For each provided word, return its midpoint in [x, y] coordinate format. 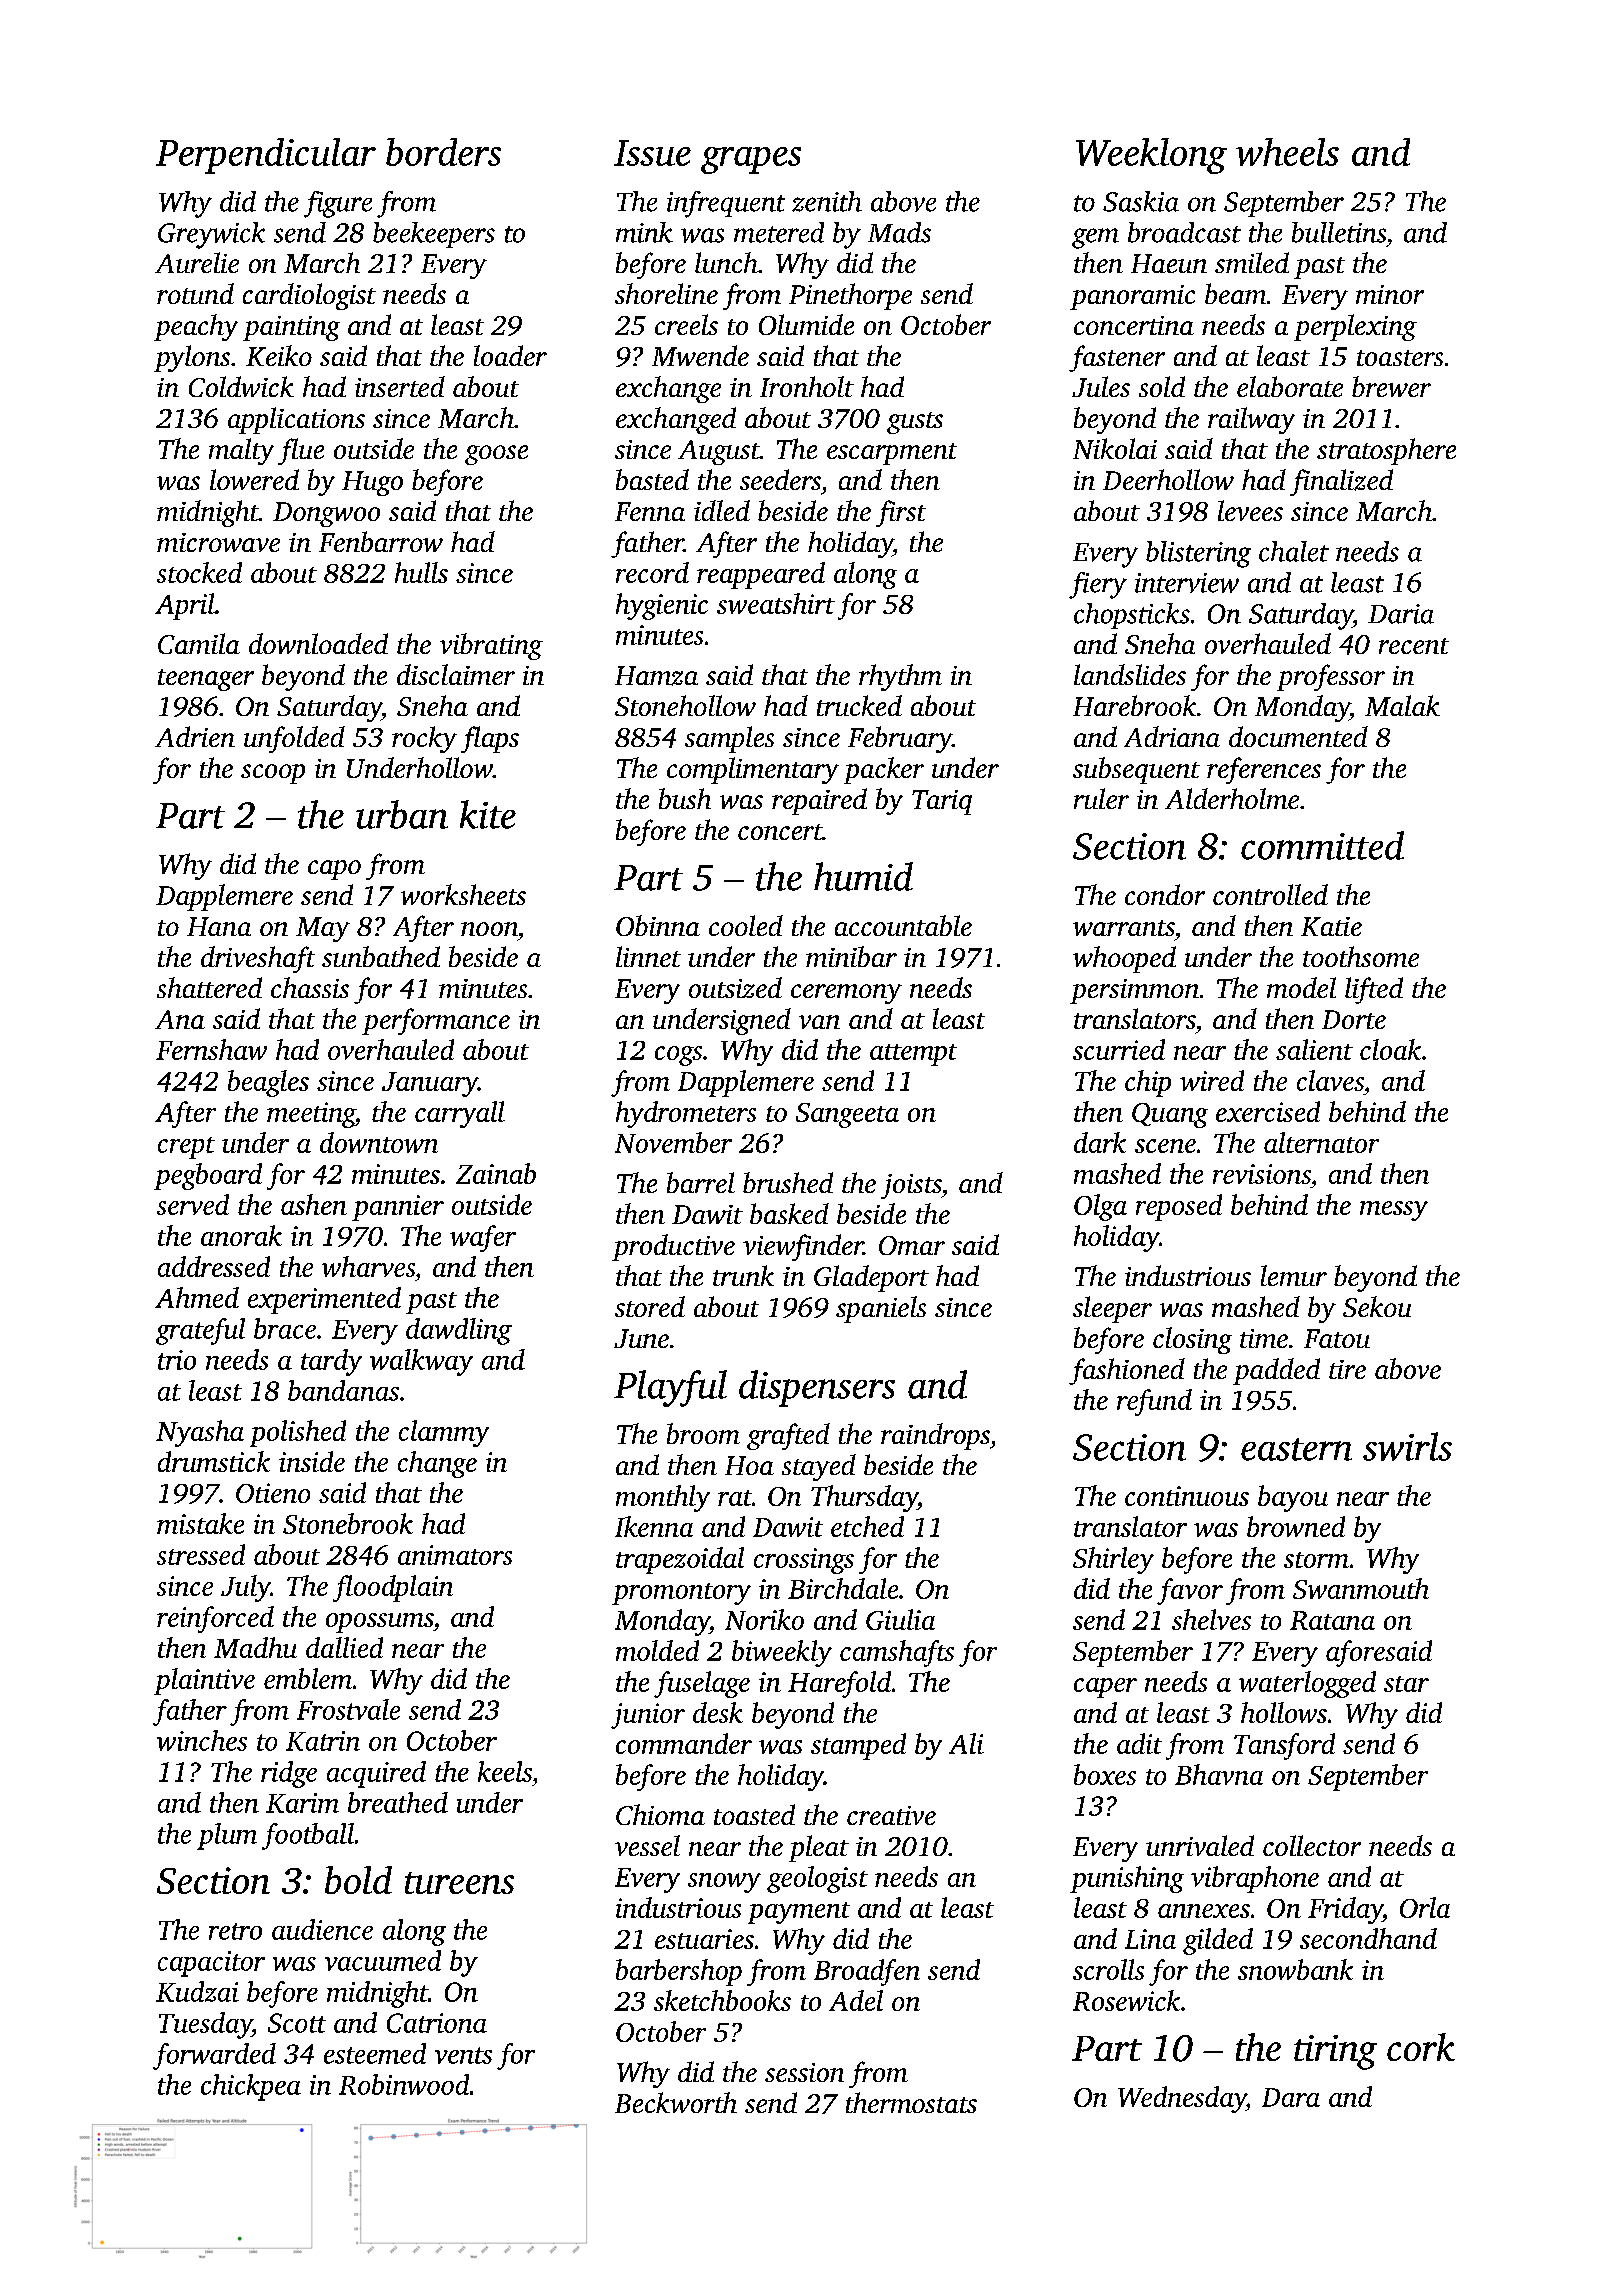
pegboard [208, 1176]
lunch [726, 262]
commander [684, 1743]
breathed [398, 1802]
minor [1390, 294]
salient [1314, 1049]
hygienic [662, 606]
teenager [206, 680]
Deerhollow [1168, 479]
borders [443, 152]
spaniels [881, 1309]
